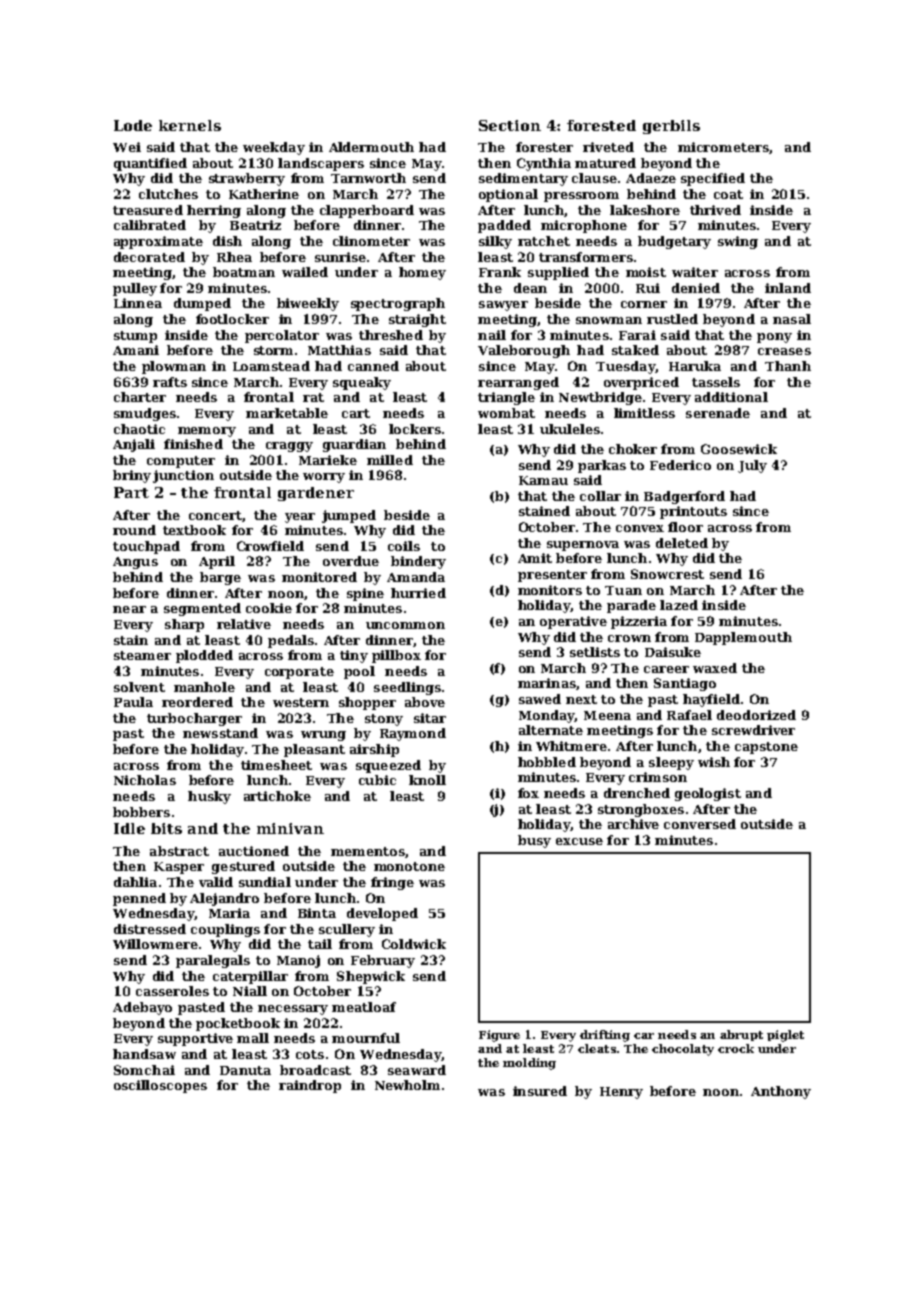 The image size is (924, 1308). I want to click on sunrise, so click(340, 257).
